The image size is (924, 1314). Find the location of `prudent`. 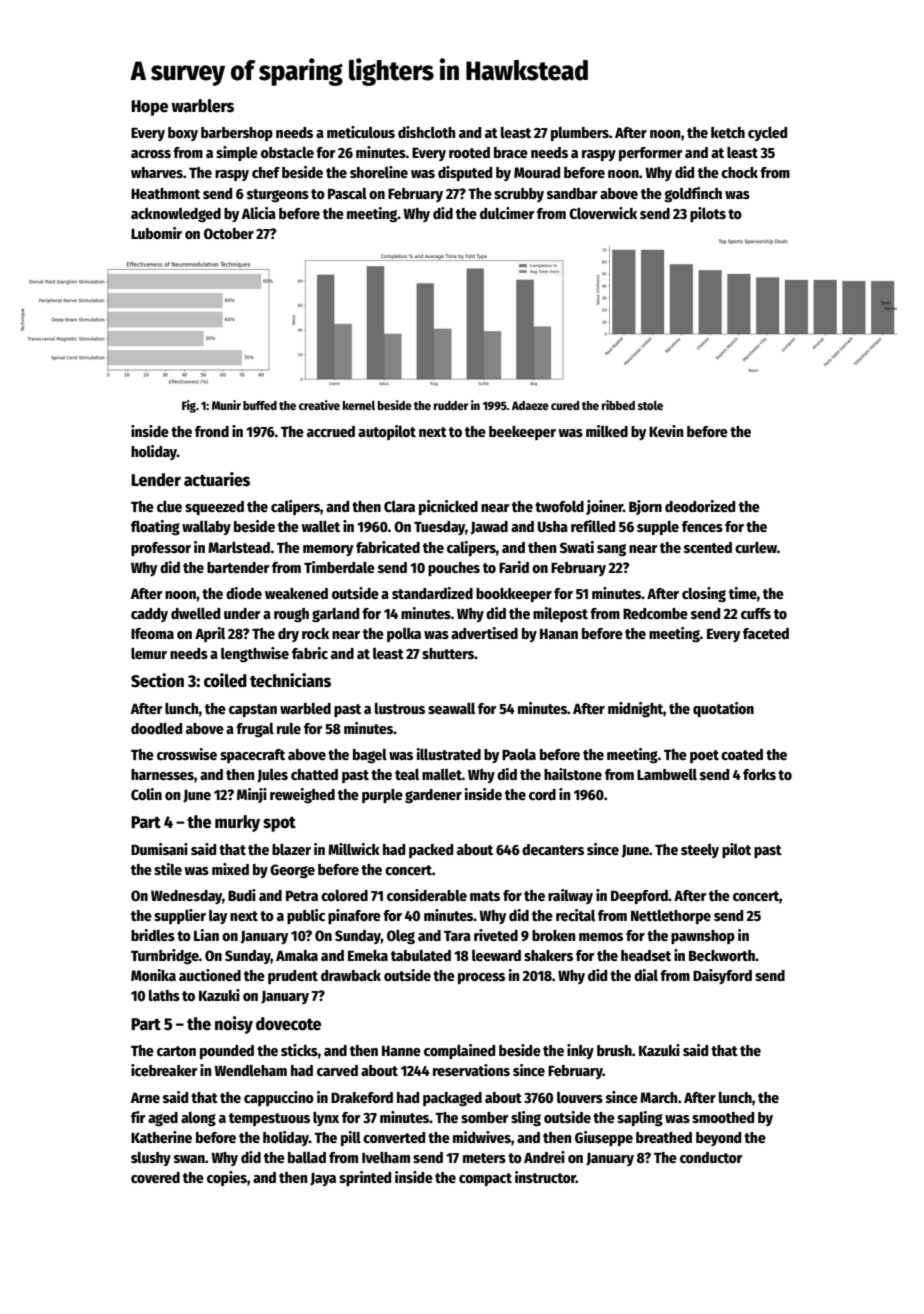

prudent is located at coordinates (293, 977).
